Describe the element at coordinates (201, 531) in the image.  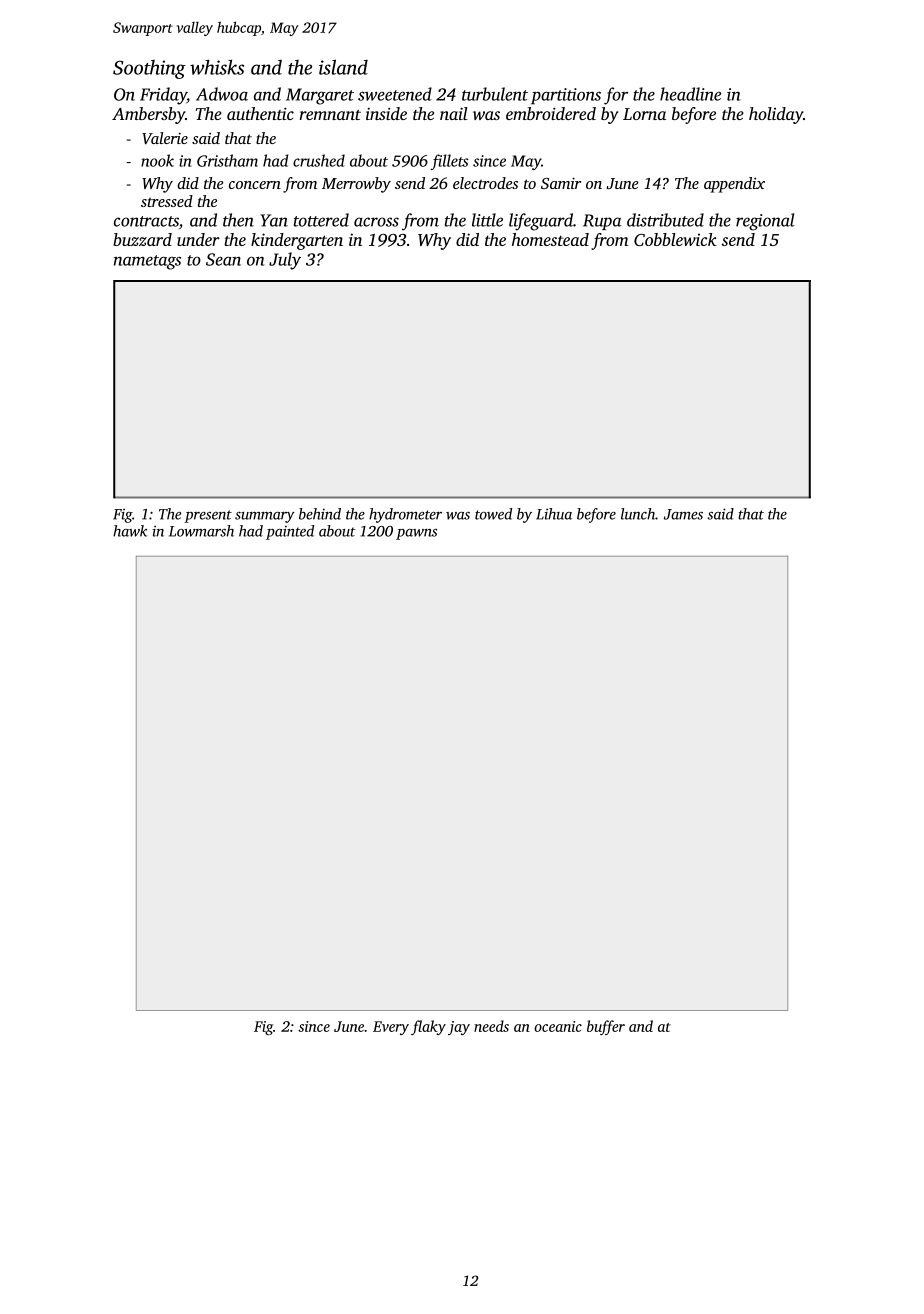
I see `Lowmarsh` at that location.
